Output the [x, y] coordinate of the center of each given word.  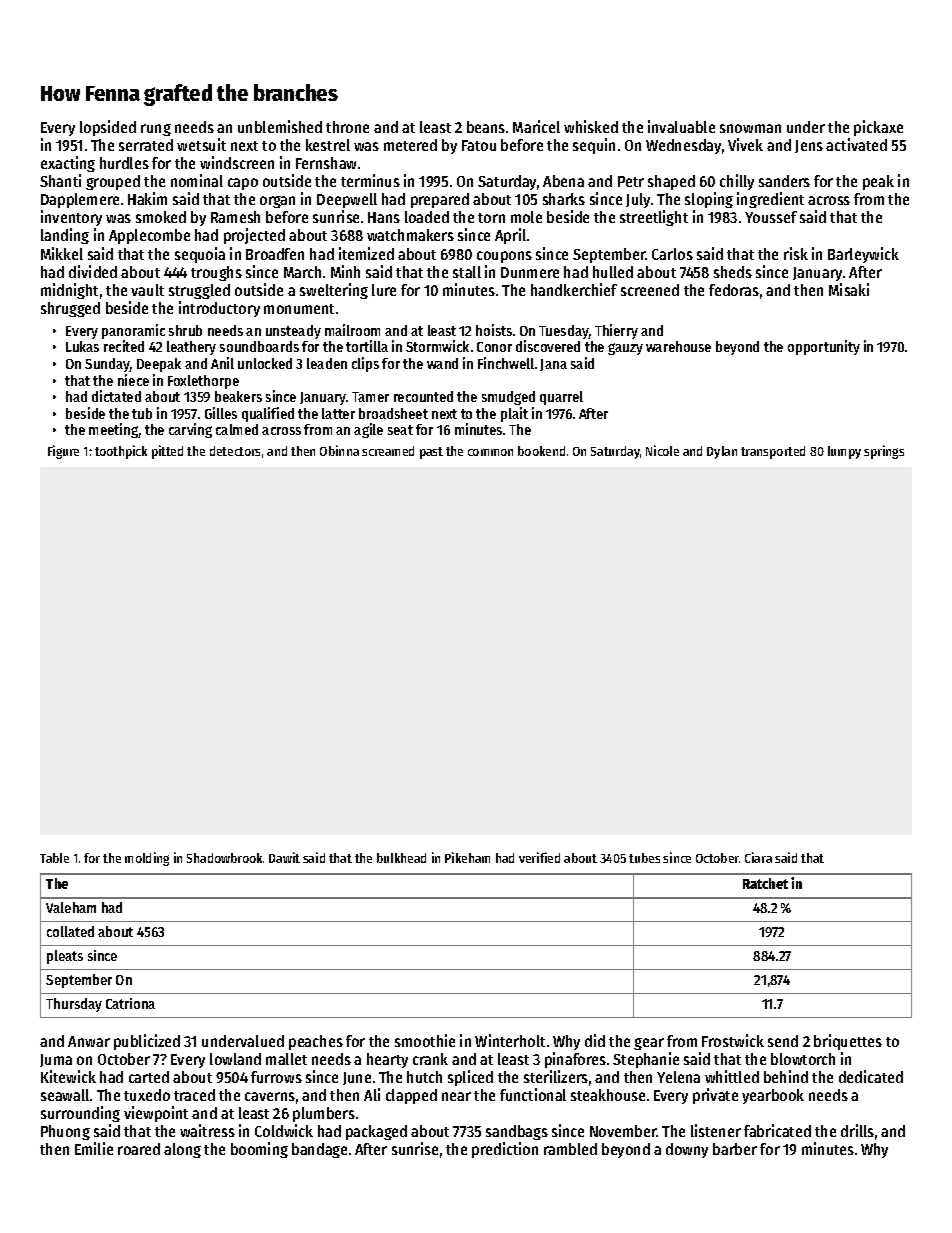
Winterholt [510, 1040]
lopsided [108, 128]
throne [347, 127]
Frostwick [733, 1040]
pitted [167, 452]
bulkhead [401, 858]
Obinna [339, 450]
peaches [316, 1042]
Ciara [758, 857]
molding [147, 859]
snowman [750, 128]
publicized [147, 1042]
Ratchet [765, 883]
